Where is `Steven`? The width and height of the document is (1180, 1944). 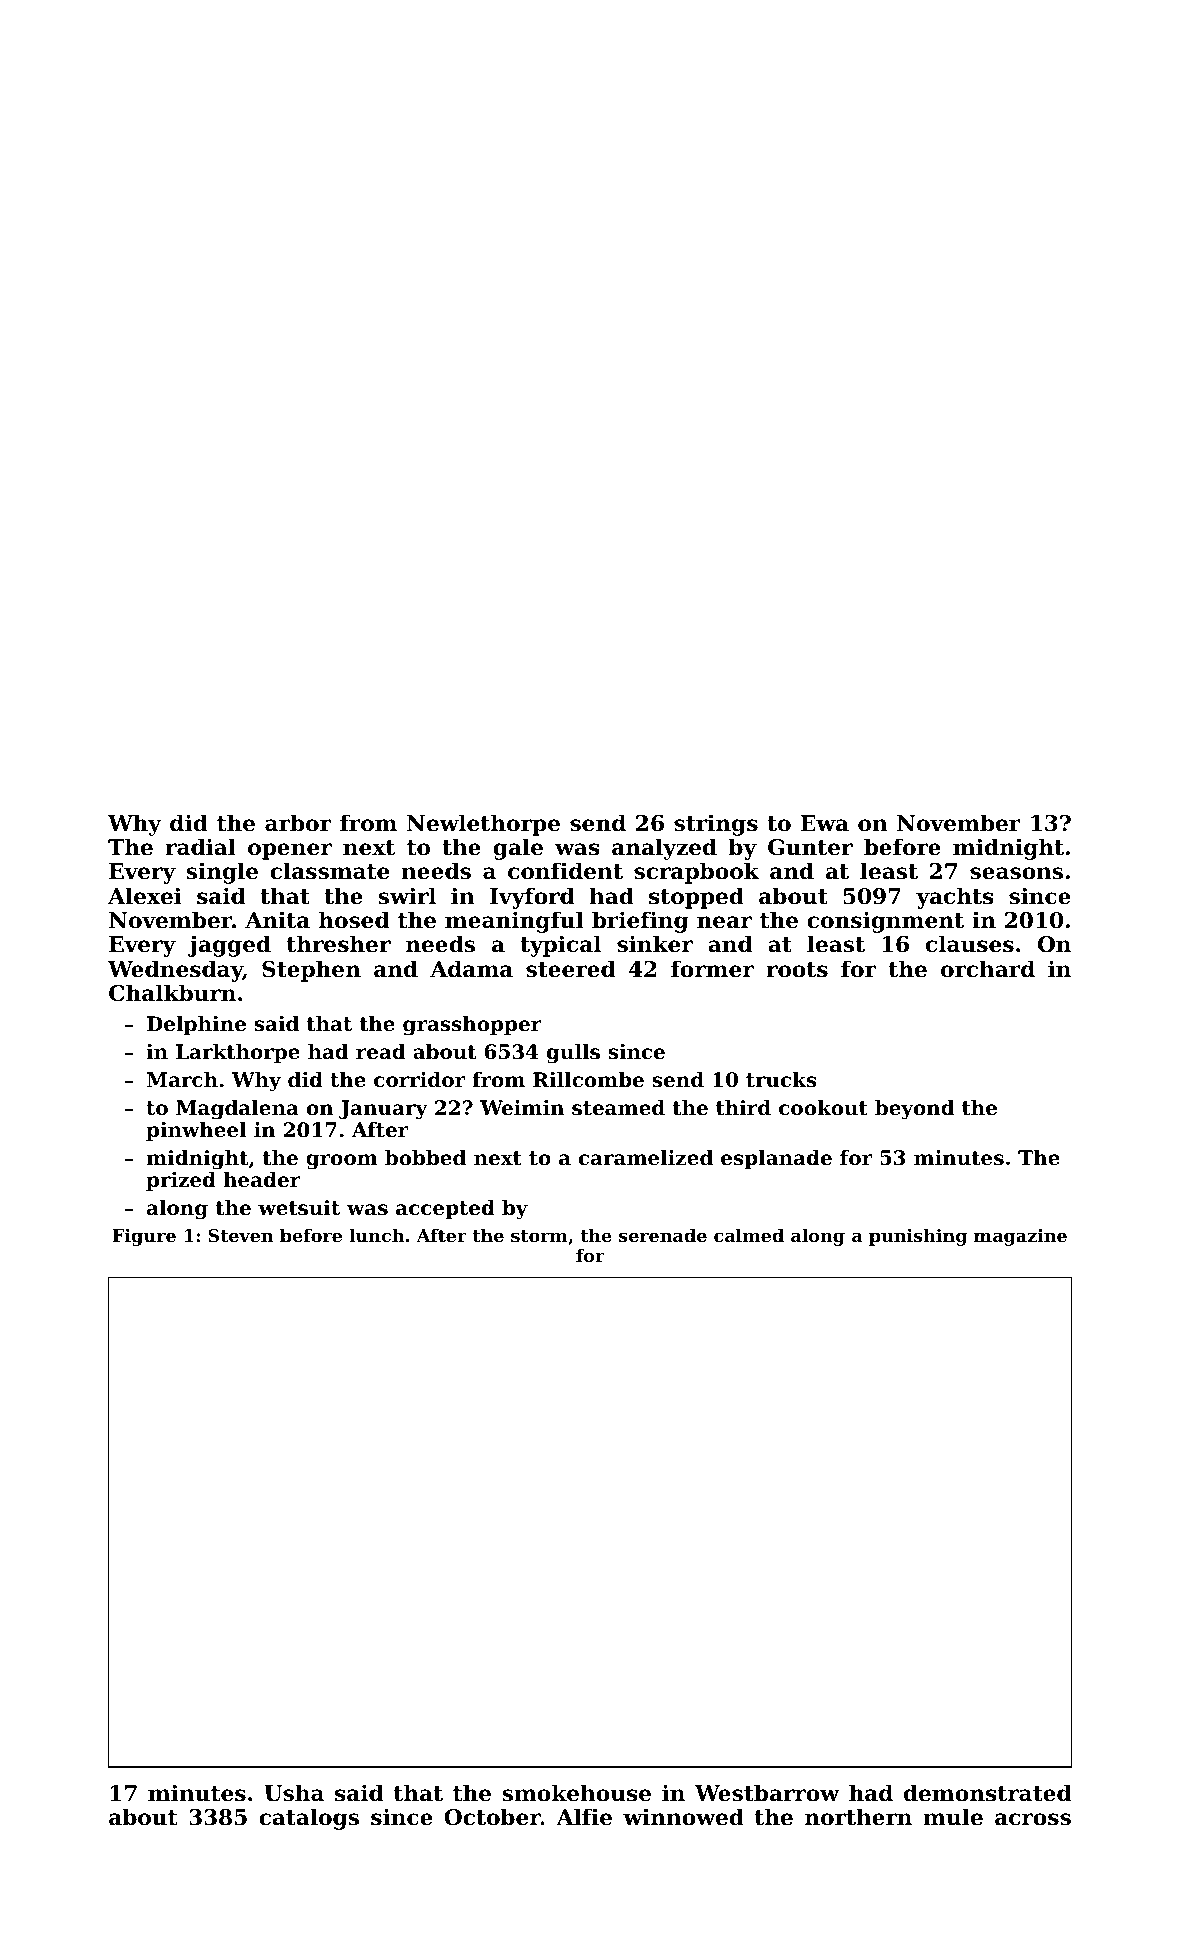 Steven is located at coordinates (240, 1235).
